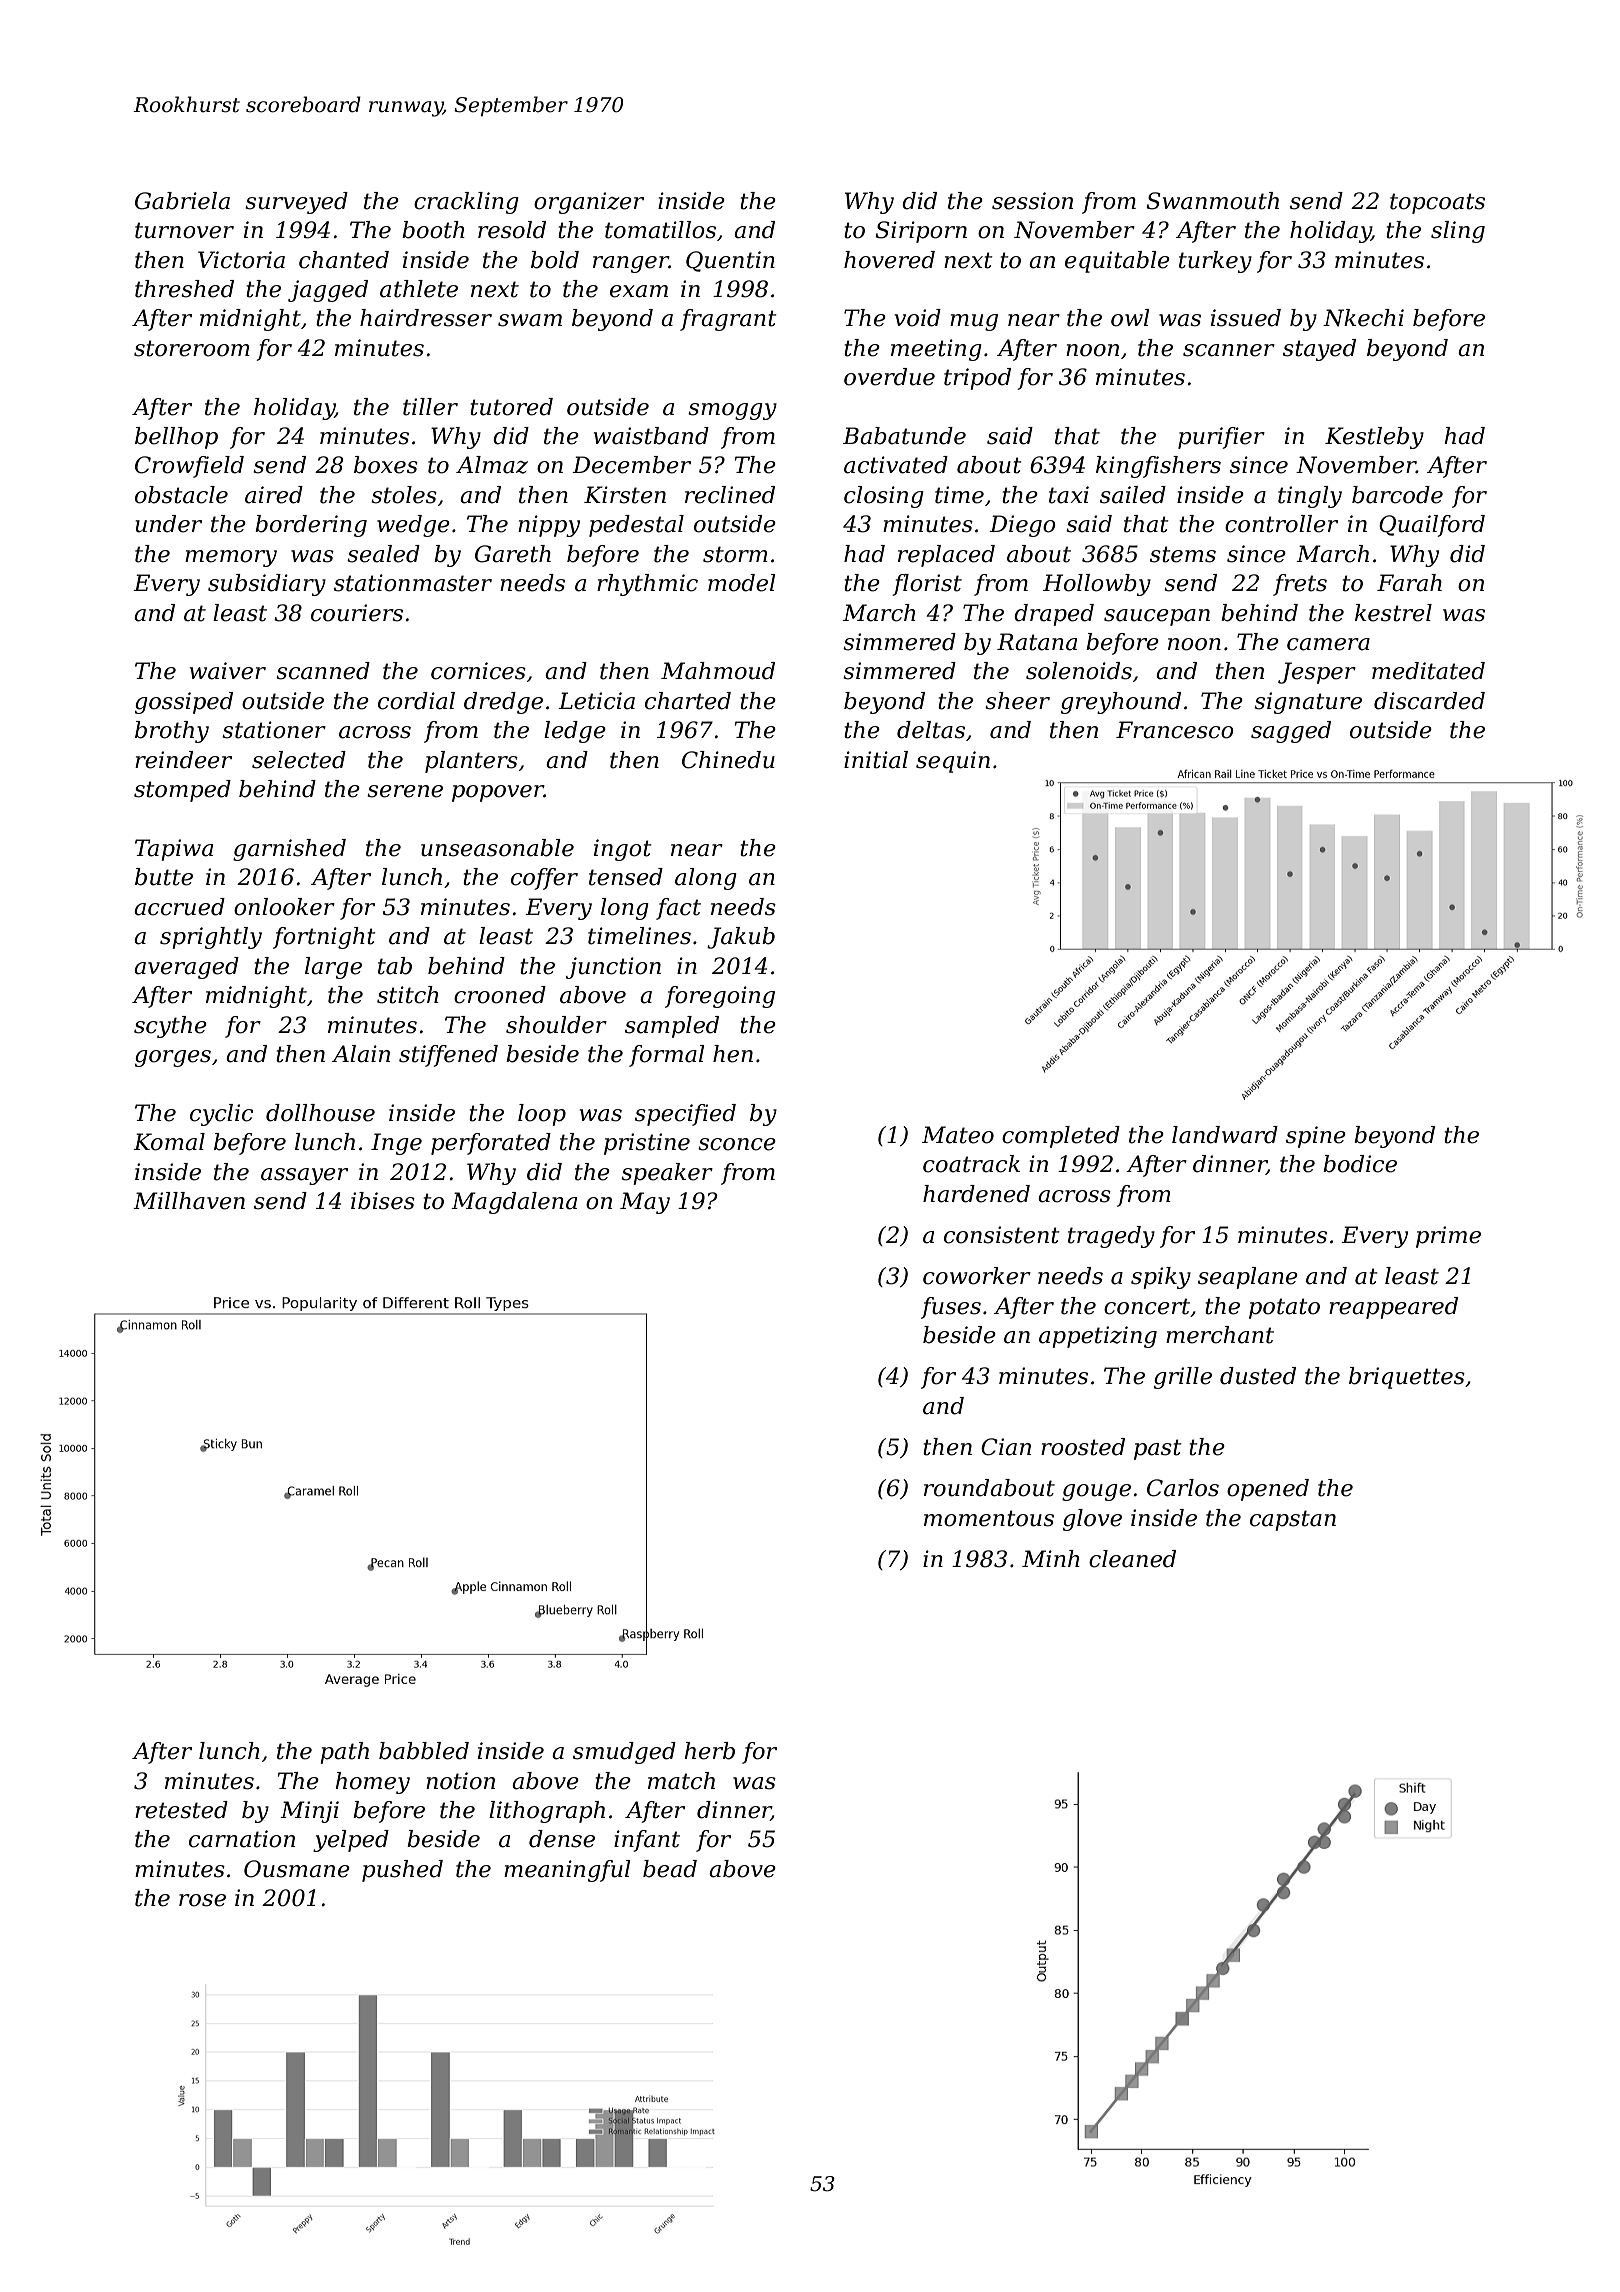 The image size is (1620, 2292). What do you see at coordinates (296, 203) in the document?
I see `surveyed` at bounding box center [296, 203].
